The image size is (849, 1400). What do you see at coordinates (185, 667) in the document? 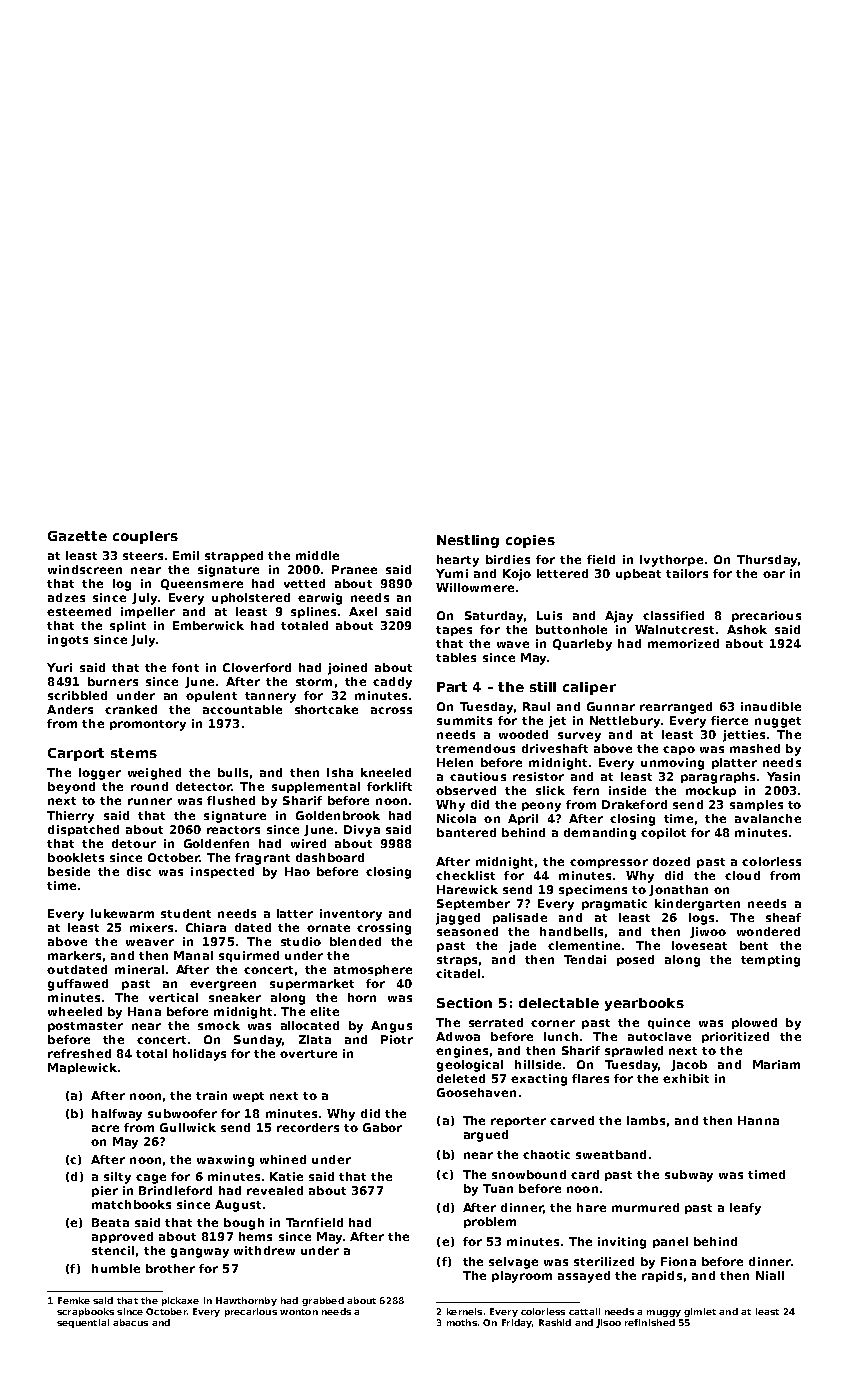
I see `font` at bounding box center [185, 667].
